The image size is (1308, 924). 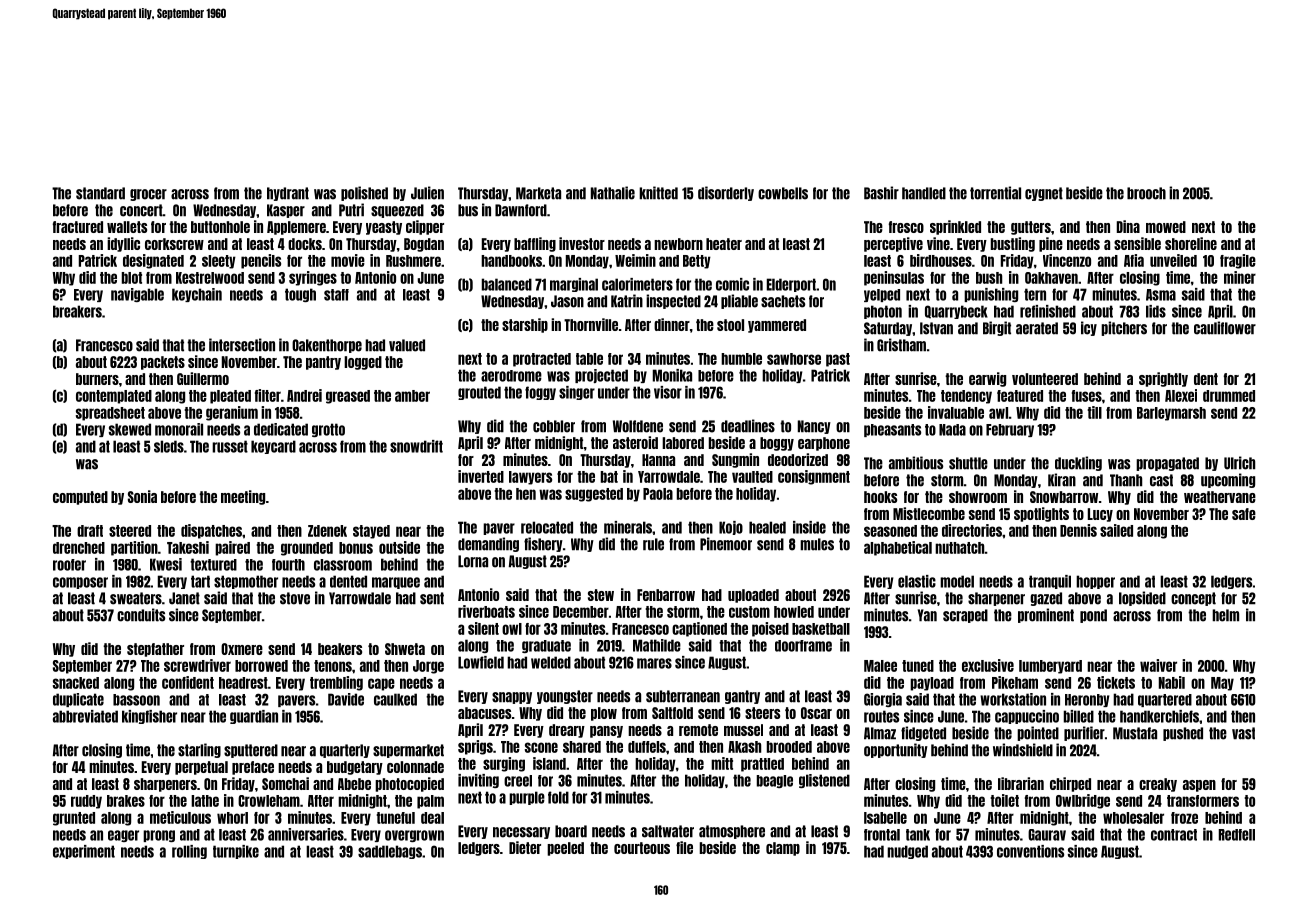 What do you see at coordinates (323, 363) in the page?
I see `pantry` at bounding box center [323, 363].
